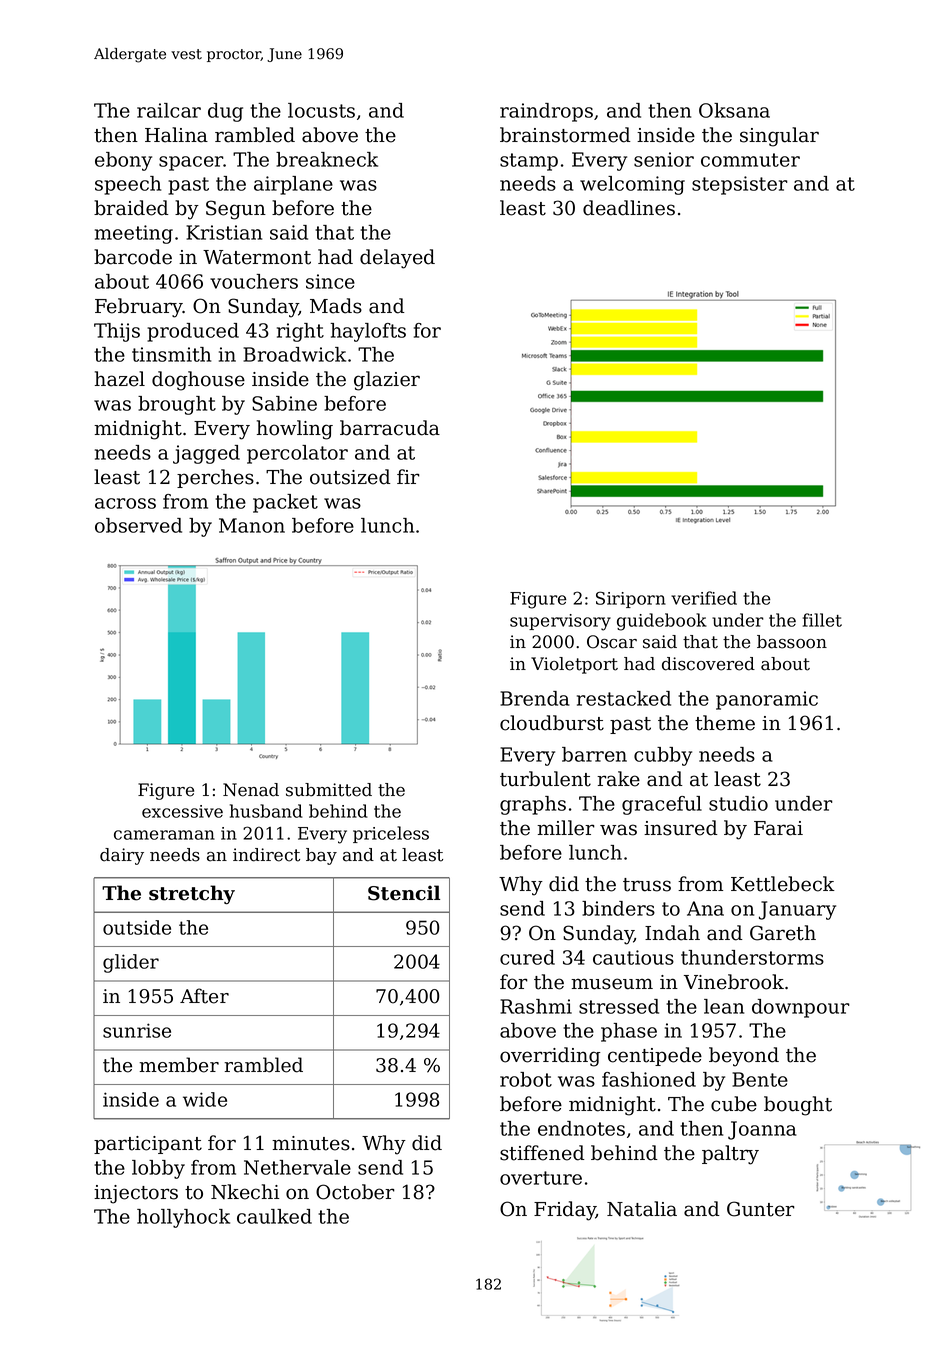 Image resolution: width=949 pixels, height=1347 pixels. I want to click on verified, so click(704, 598).
